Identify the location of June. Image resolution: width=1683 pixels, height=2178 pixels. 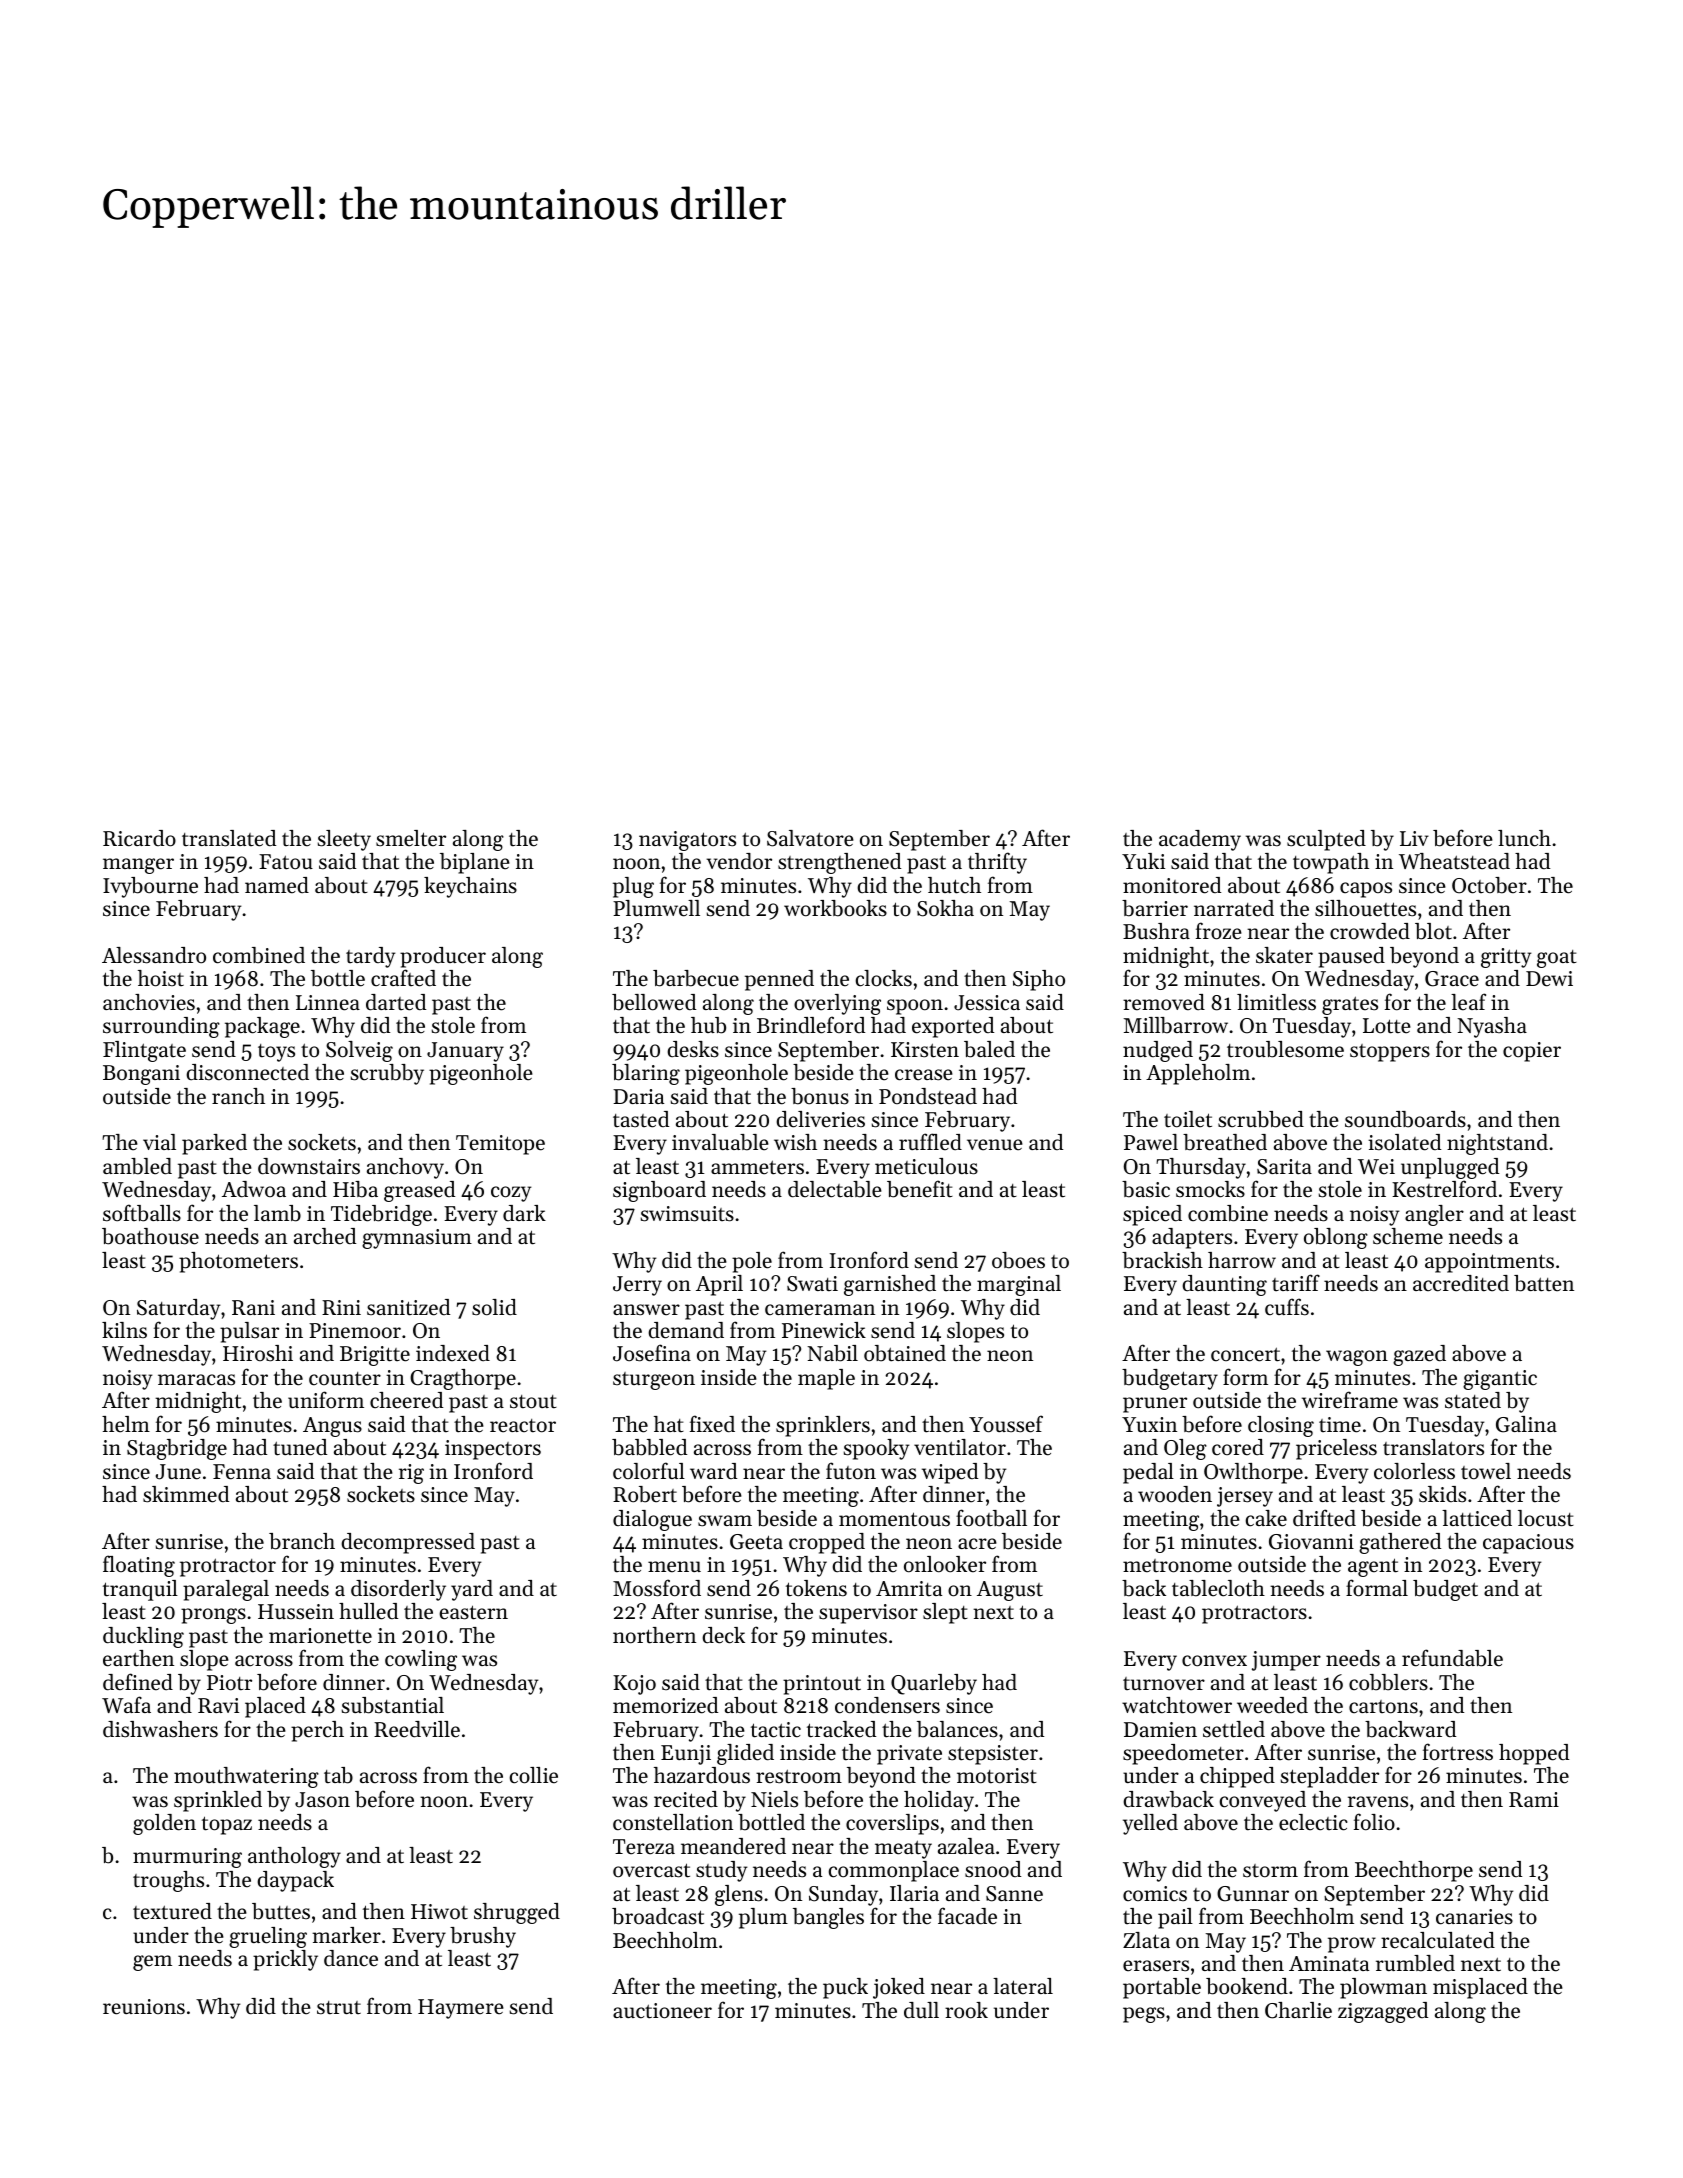
(178, 1472).
